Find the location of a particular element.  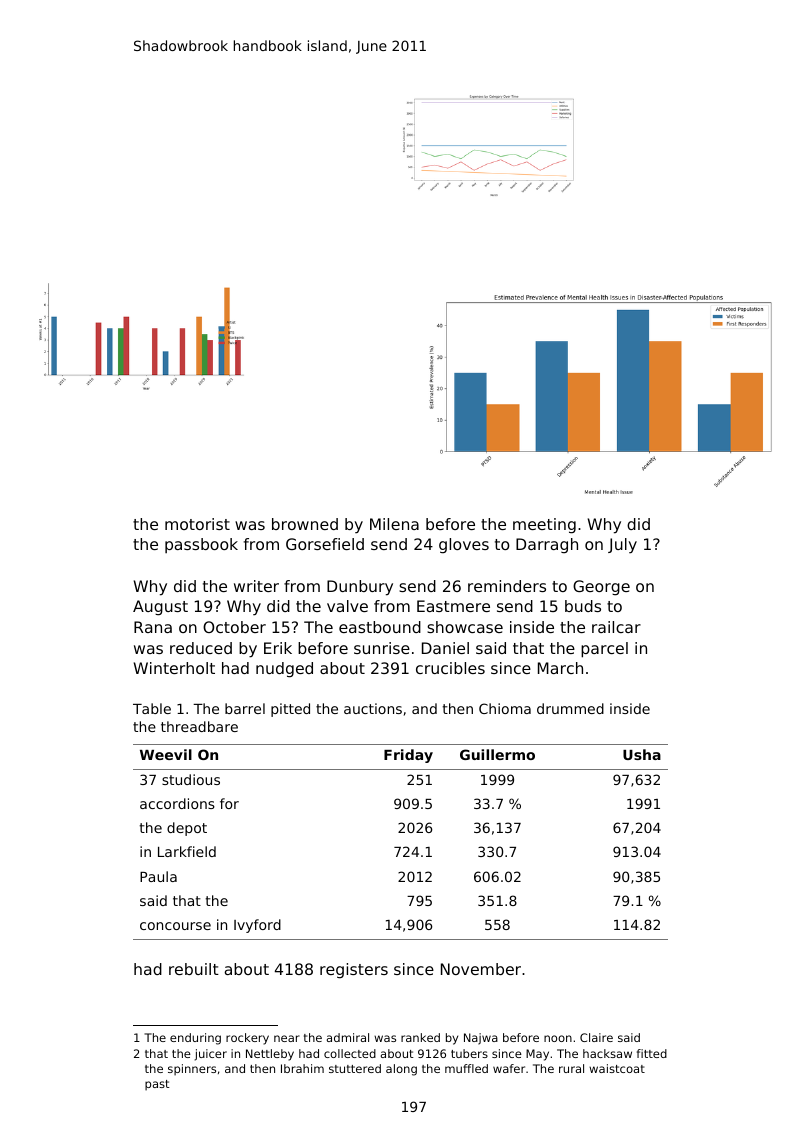

auctions is located at coordinates (373, 708).
